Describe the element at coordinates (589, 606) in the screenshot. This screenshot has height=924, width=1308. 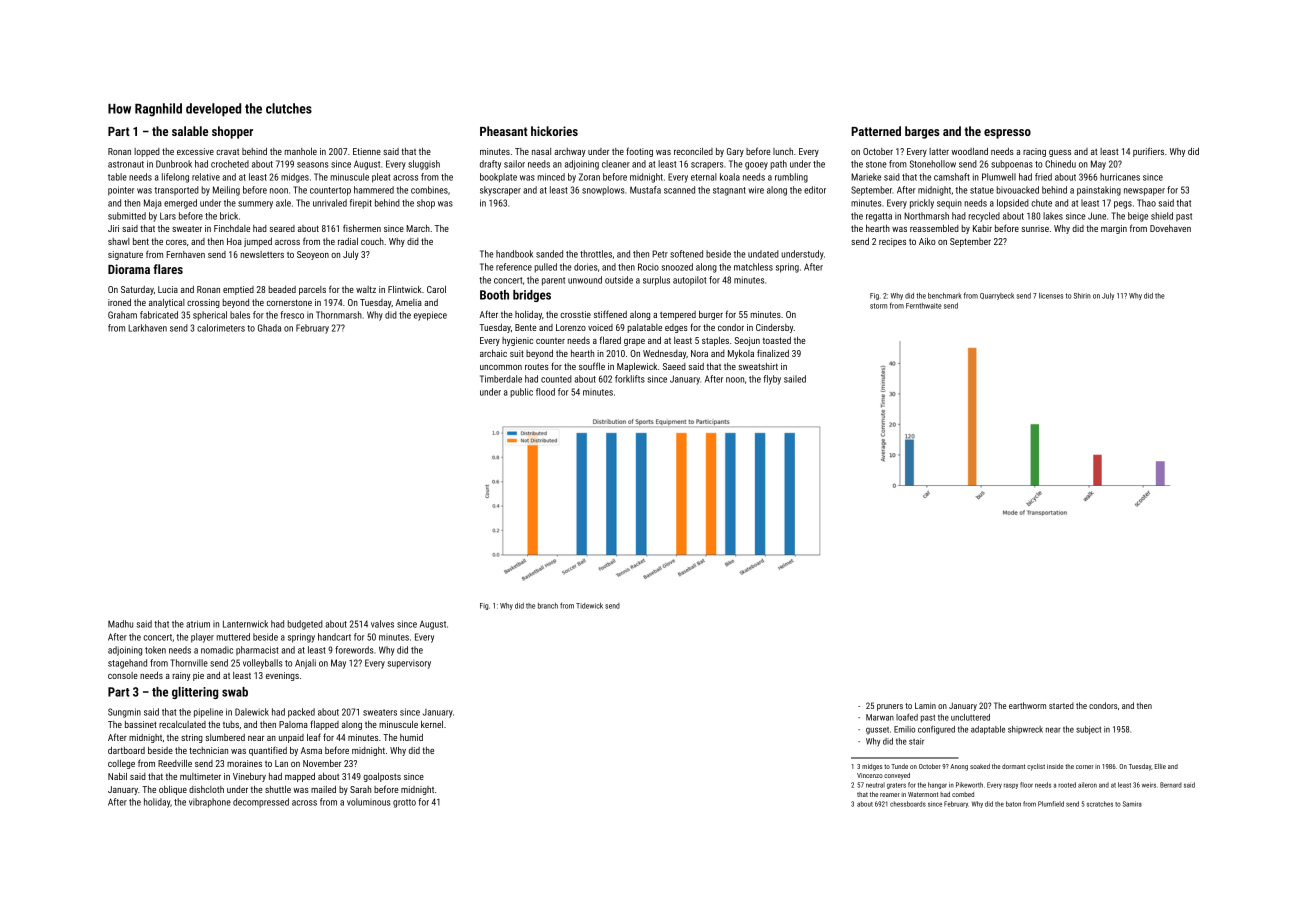
I see `Tidewick` at that location.
